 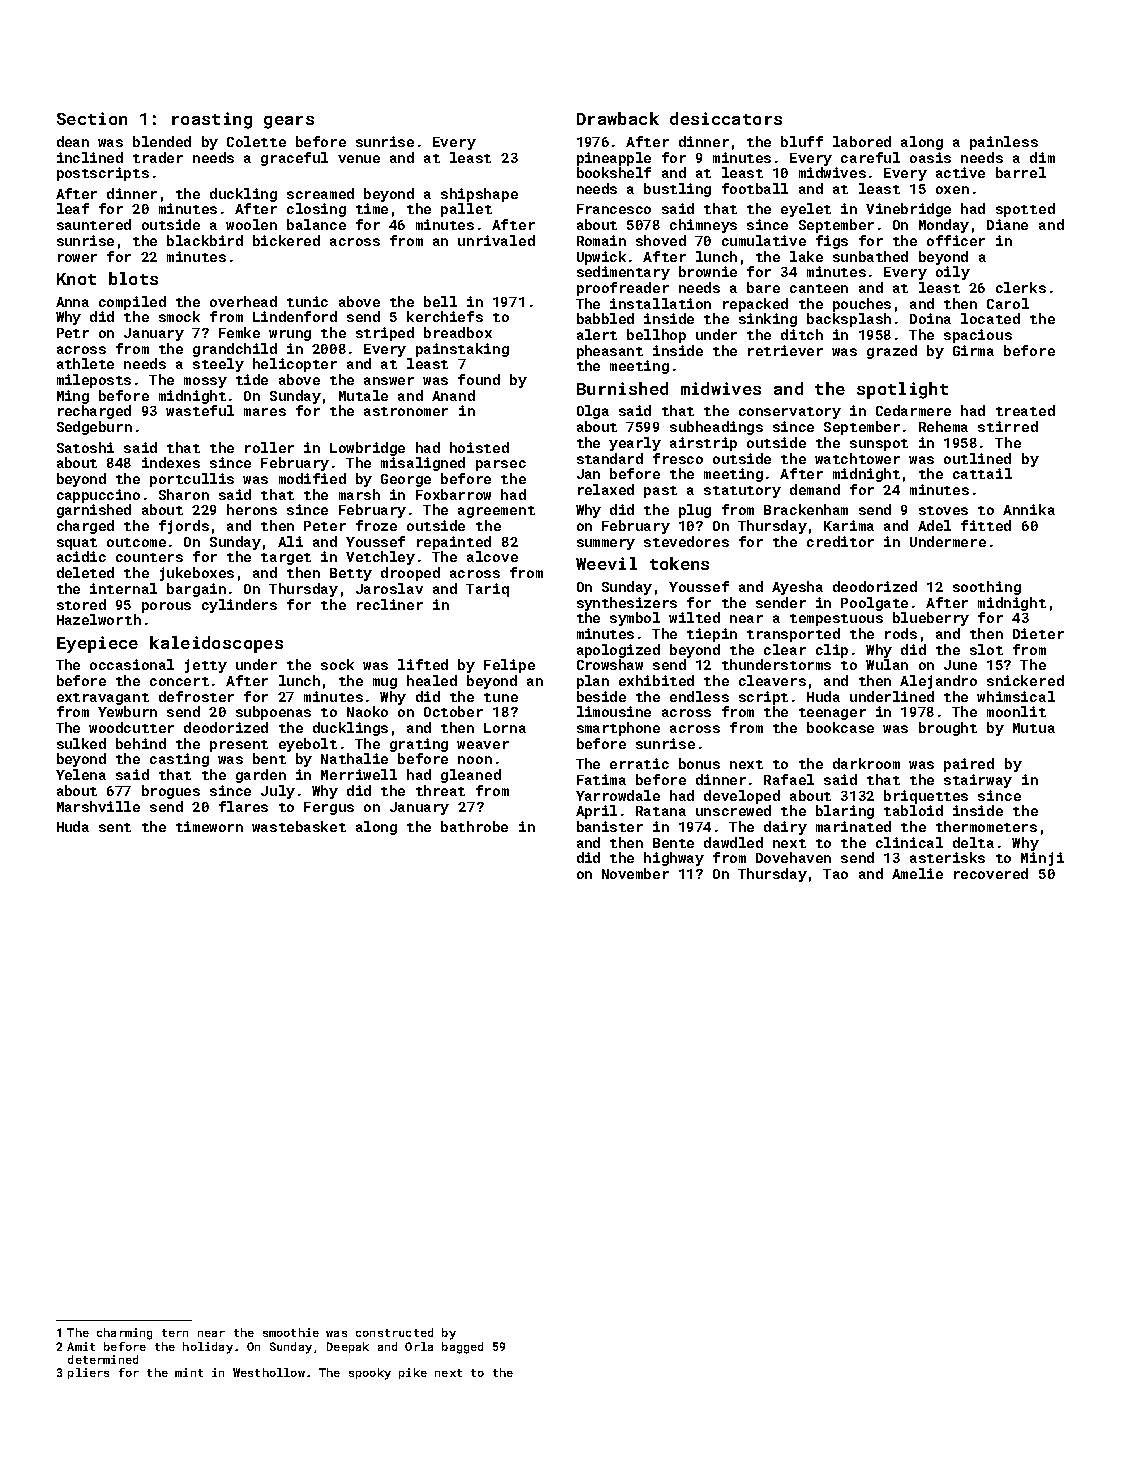 I want to click on Naoko, so click(x=367, y=711).
